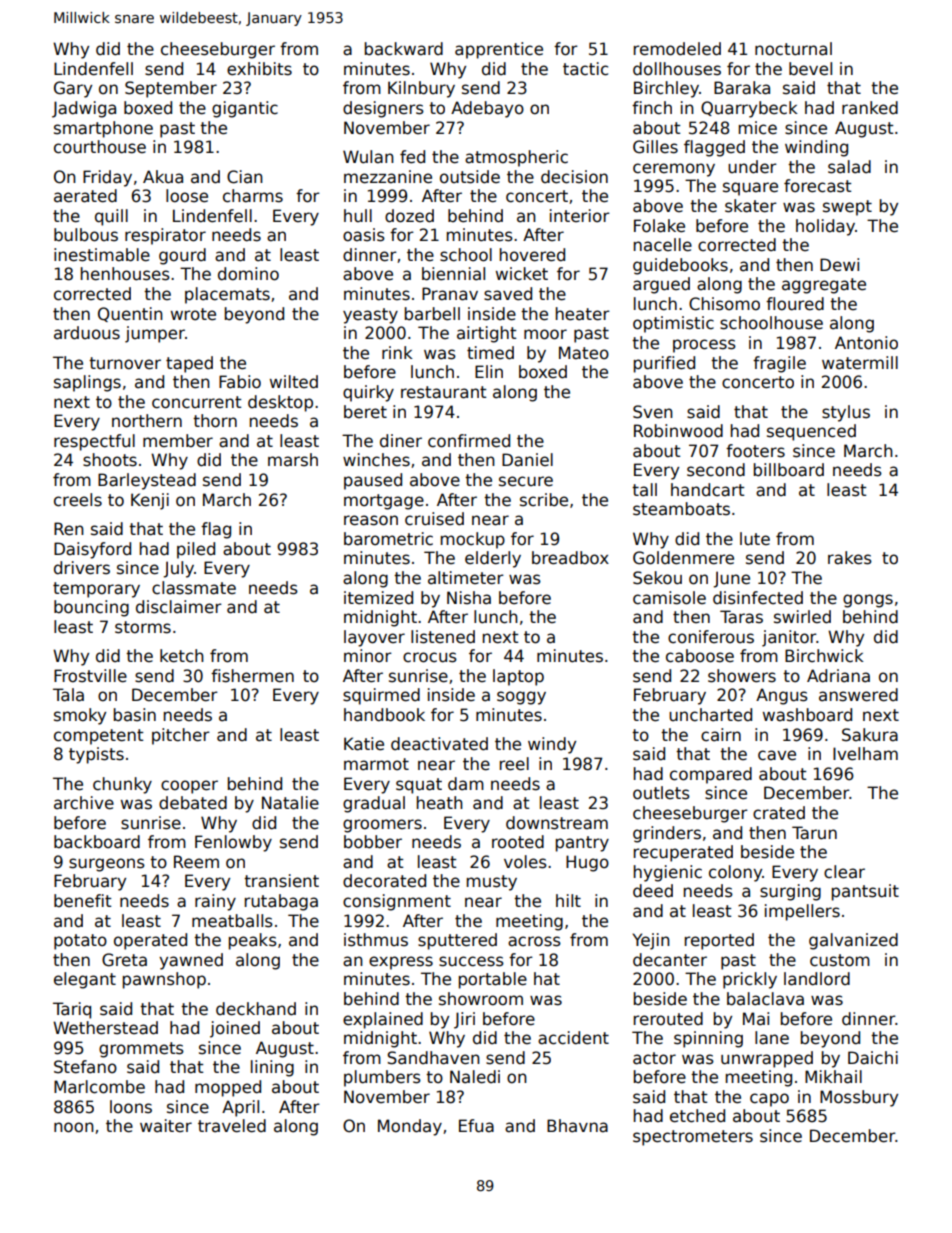  I want to click on galvanized, so click(853, 941).
